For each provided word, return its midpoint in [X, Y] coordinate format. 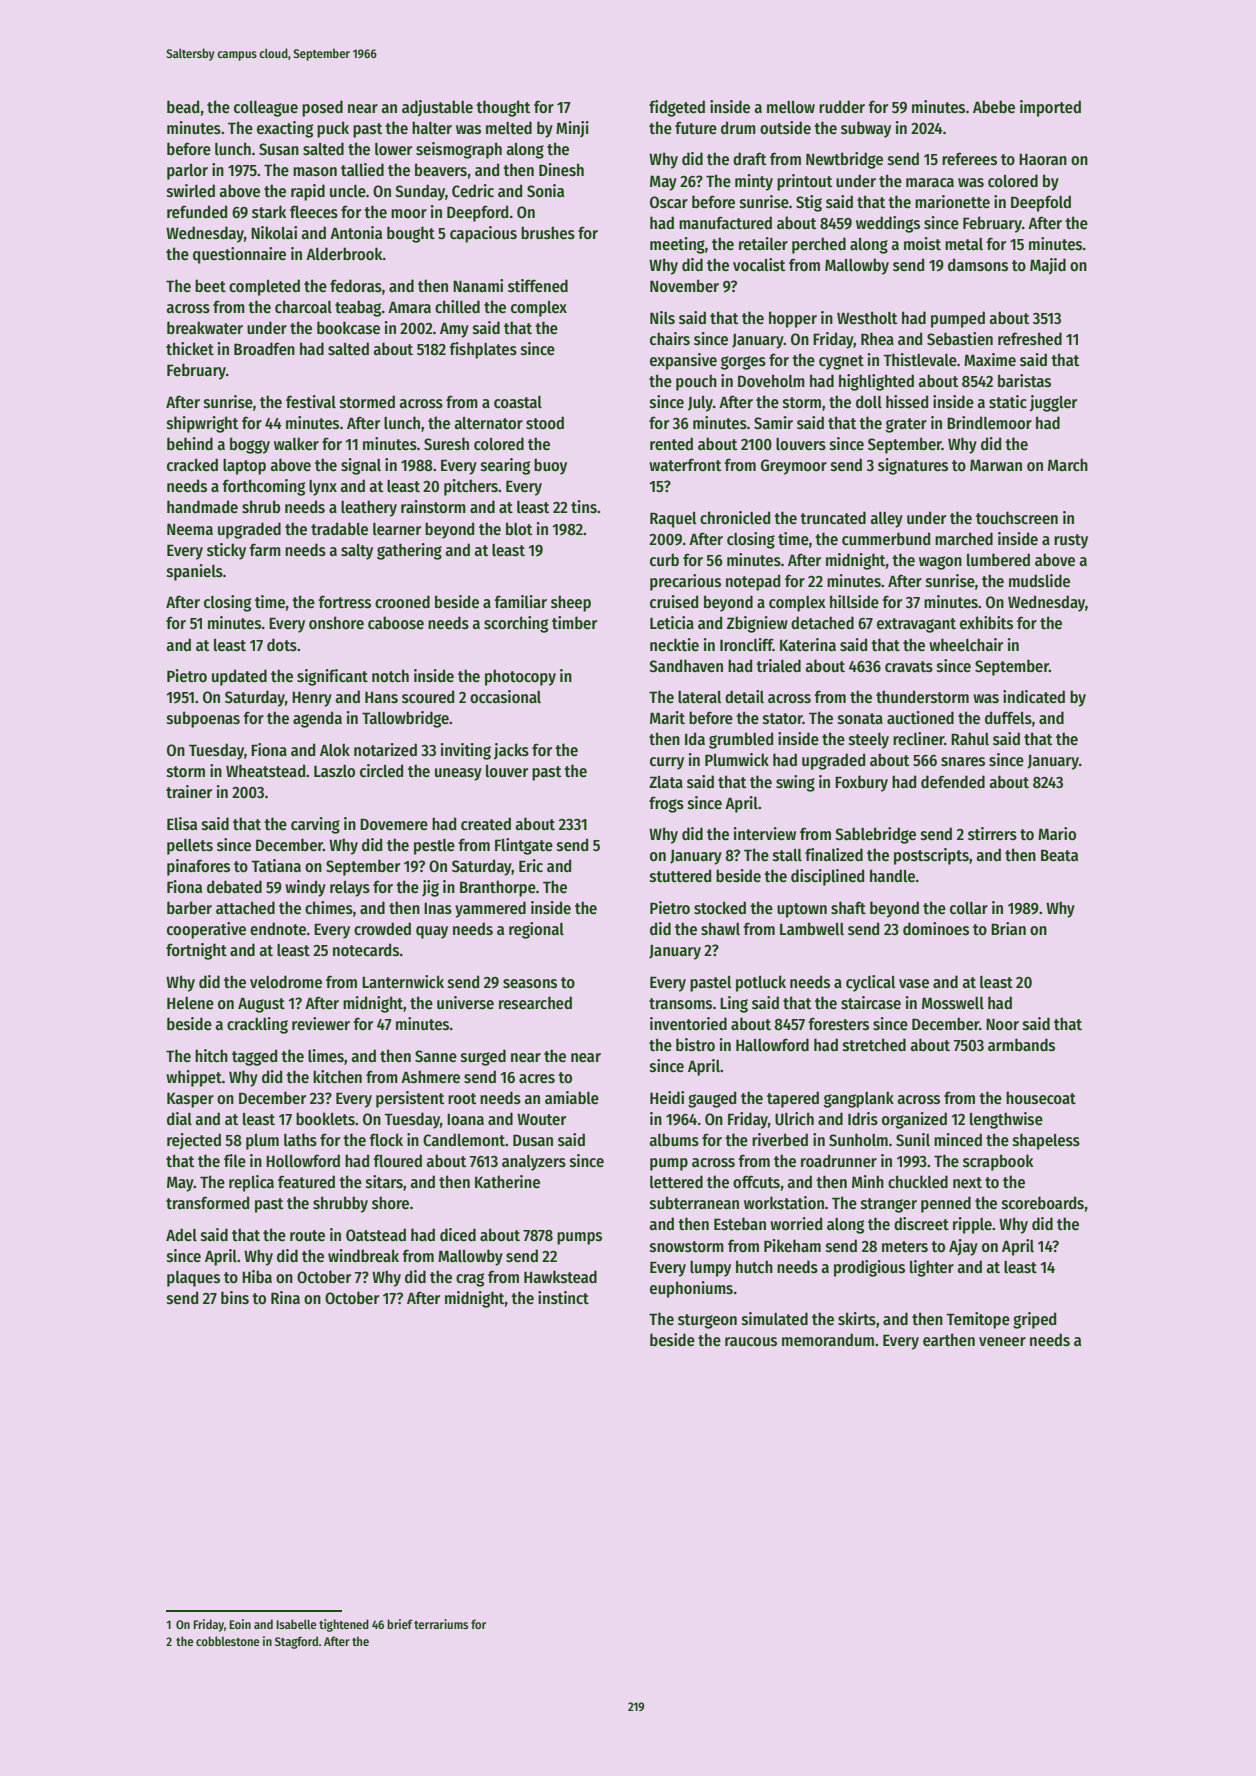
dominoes [936, 928]
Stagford [296, 1642]
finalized [834, 854]
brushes [548, 232]
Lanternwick [403, 981]
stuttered [680, 875]
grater [906, 425]
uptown [802, 910]
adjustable [437, 108]
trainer [189, 791]
